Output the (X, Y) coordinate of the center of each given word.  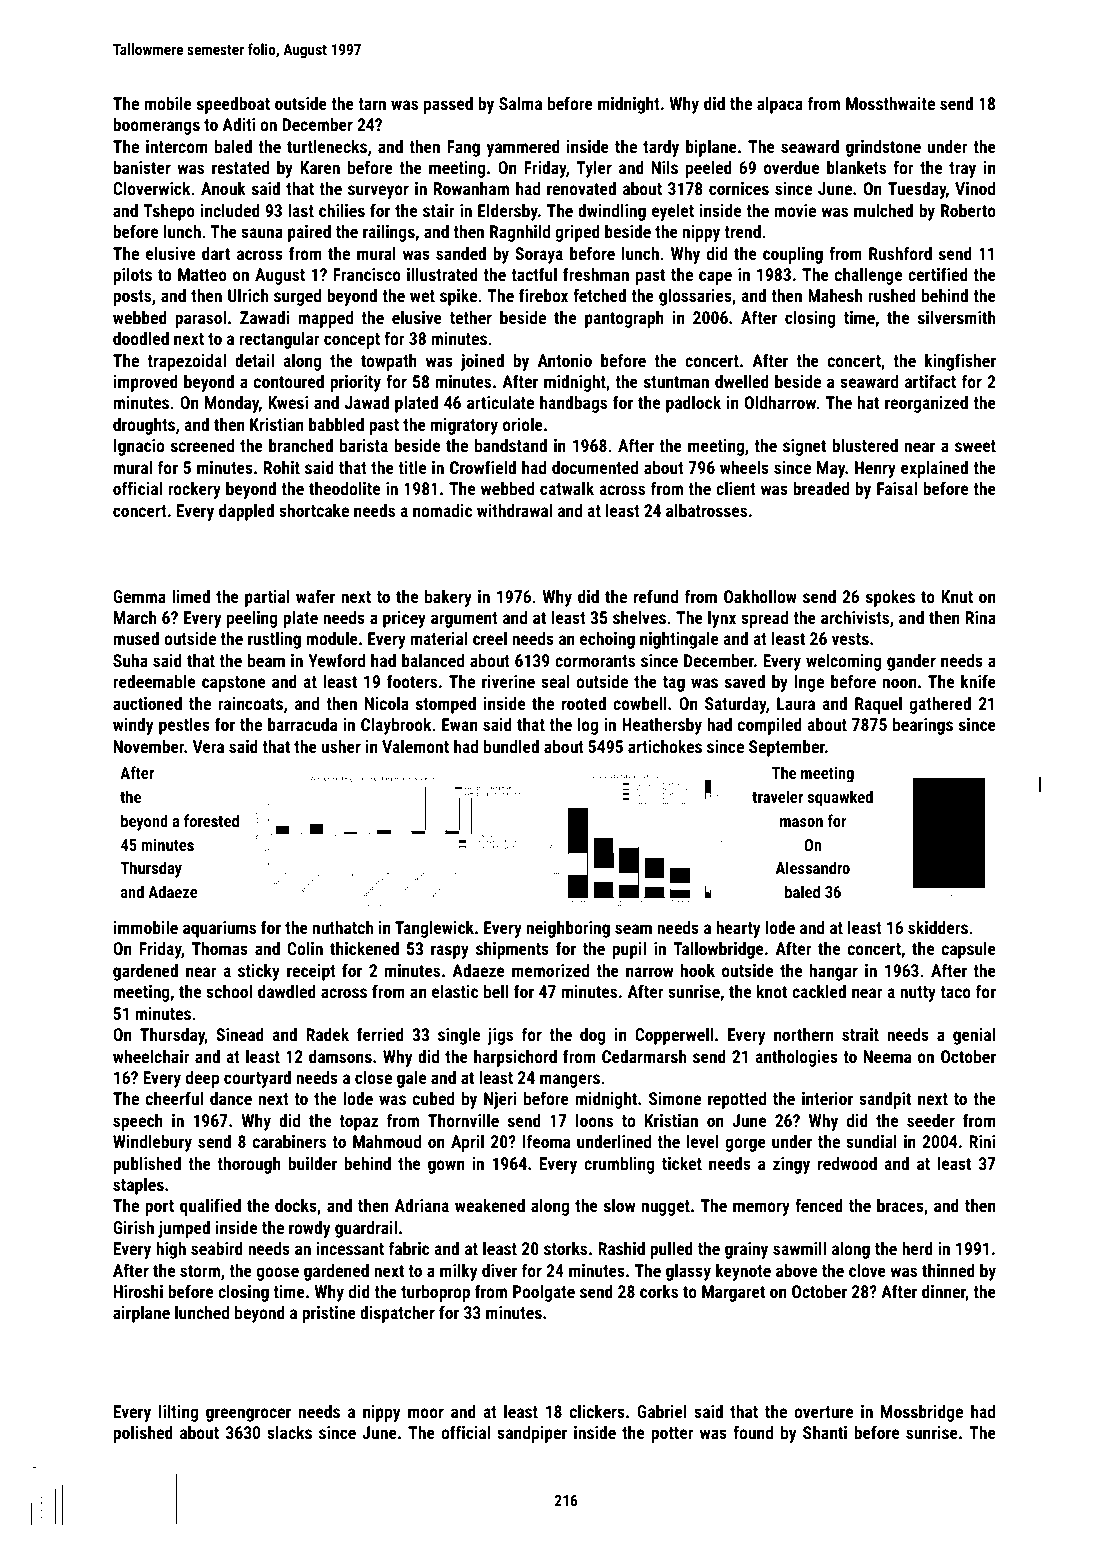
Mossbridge (922, 1413)
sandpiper (532, 1434)
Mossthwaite (890, 103)
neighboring (568, 929)
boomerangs (156, 126)
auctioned (147, 703)
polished (143, 1434)
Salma (520, 103)
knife (978, 681)
